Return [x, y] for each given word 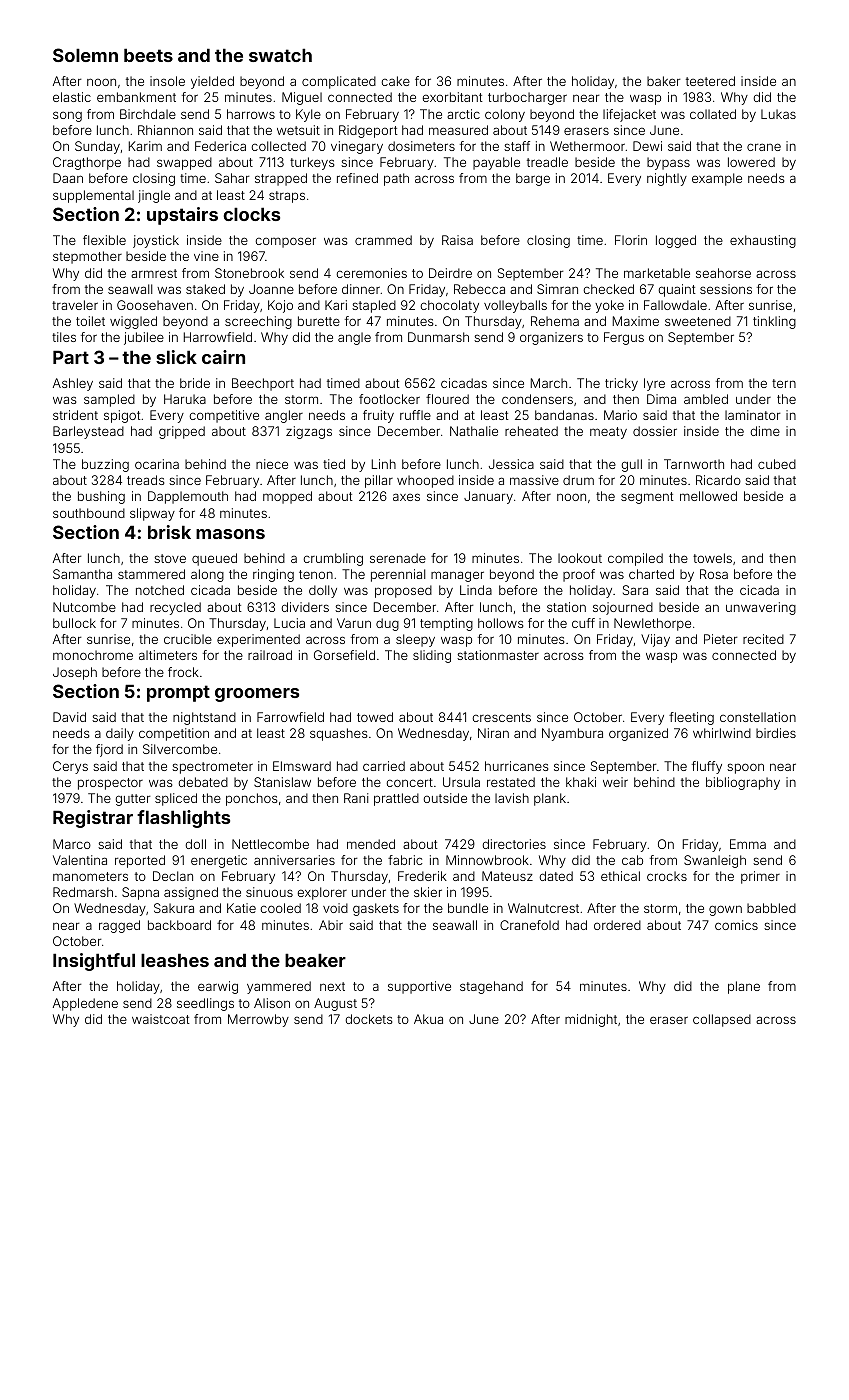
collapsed [722, 1020]
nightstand [204, 718]
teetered [710, 81]
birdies [776, 733]
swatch [280, 55]
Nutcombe [84, 607]
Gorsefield [344, 655]
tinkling [774, 322]
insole [167, 81]
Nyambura [572, 734]
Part [71, 357]
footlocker [389, 399]
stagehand [491, 987]
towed [375, 717]
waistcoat [161, 1019]
